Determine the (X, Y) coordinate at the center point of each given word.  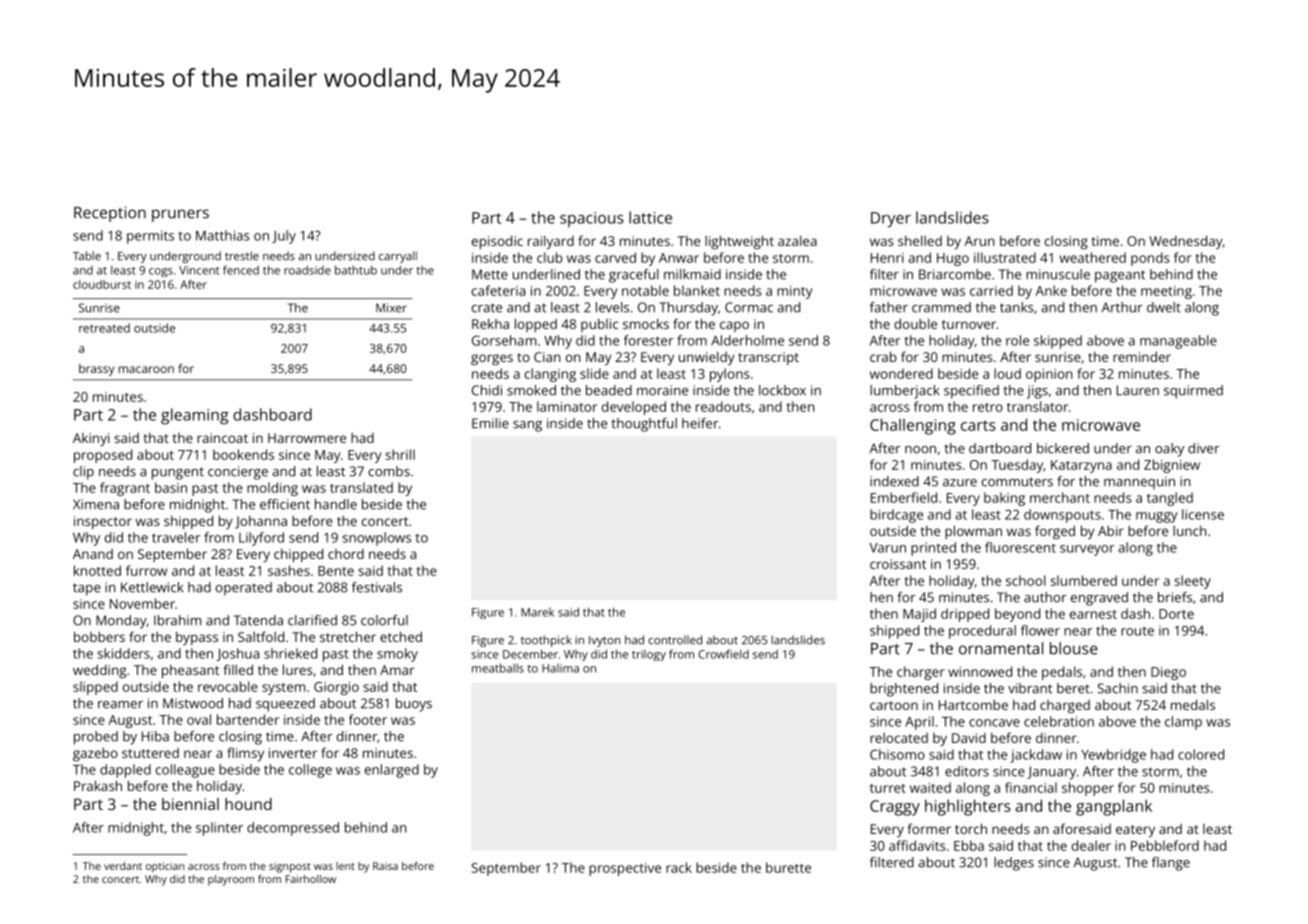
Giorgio (336, 688)
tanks (1017, 307)
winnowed (980, 671)
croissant (898, 564)
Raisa (385, 866)
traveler (176, 537)
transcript (768, 358)
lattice (650, 217)
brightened (904, 690)
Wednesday (1186, 242)
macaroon (146, 369)
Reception (110, 214)
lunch (1189, 530)
